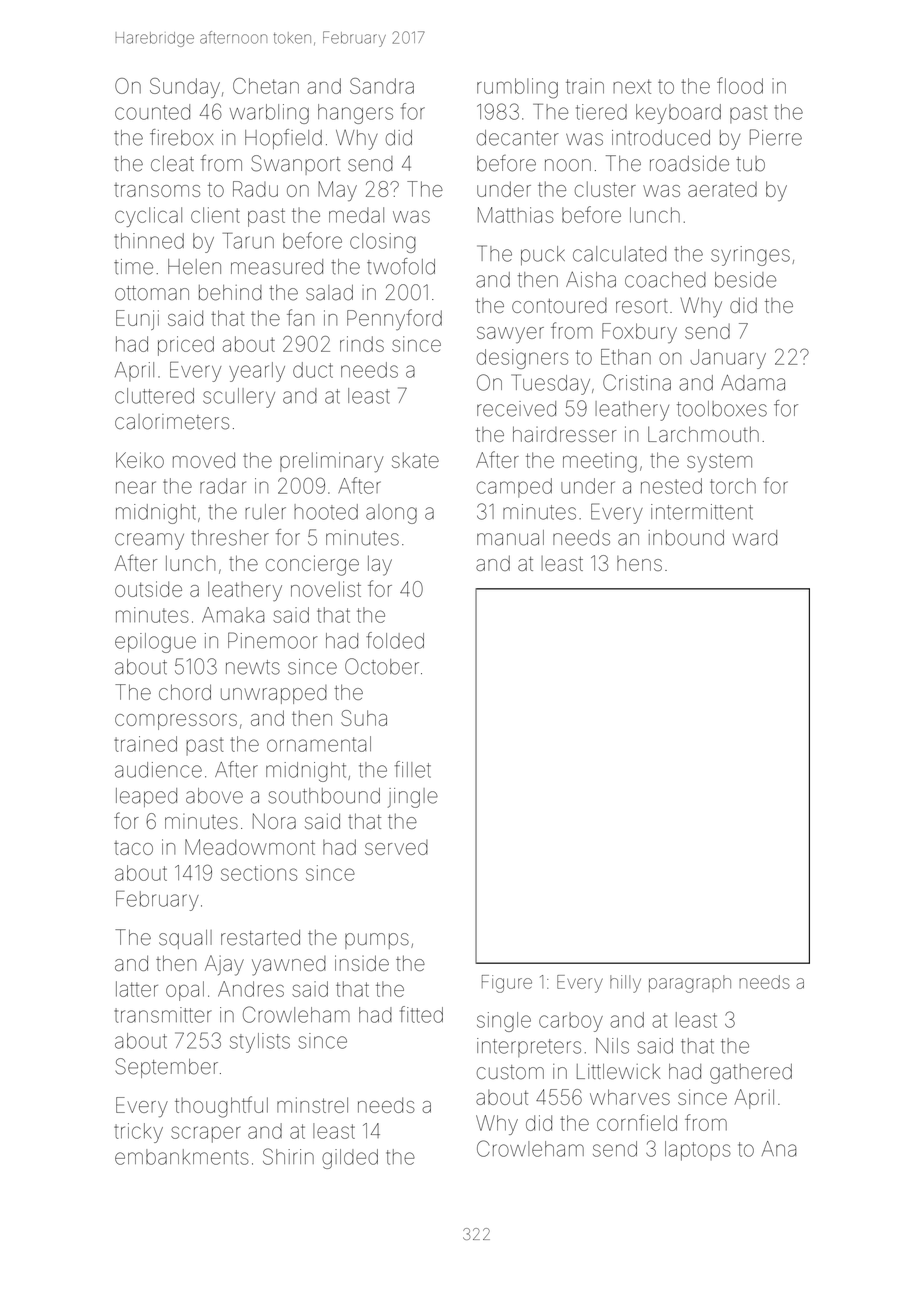 The height and width of the screenshot is (1314, 924). I want to click on cluttered, so click(154, 396).
